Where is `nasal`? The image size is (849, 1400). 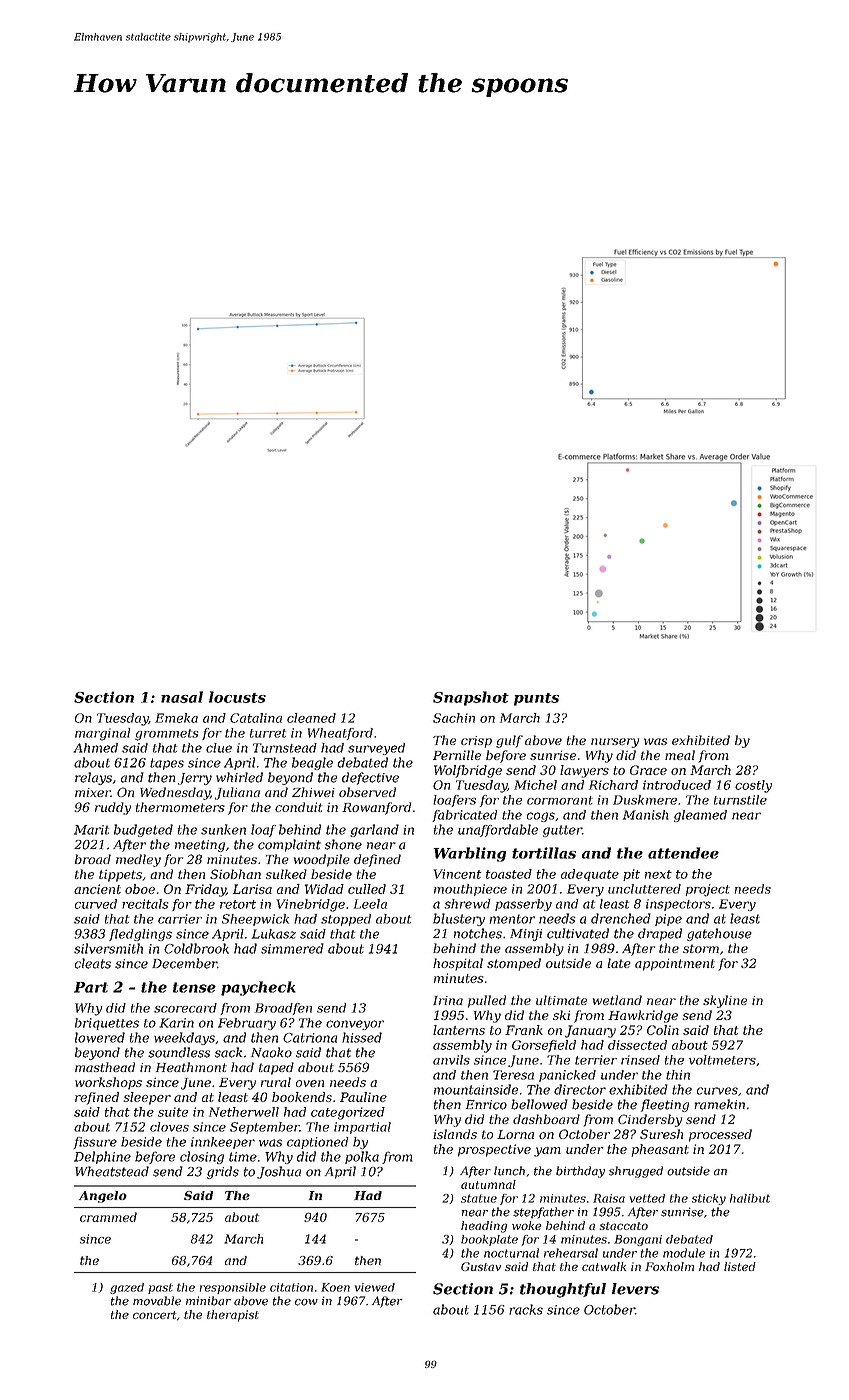
nasal is located at coordinates (182, 697).
